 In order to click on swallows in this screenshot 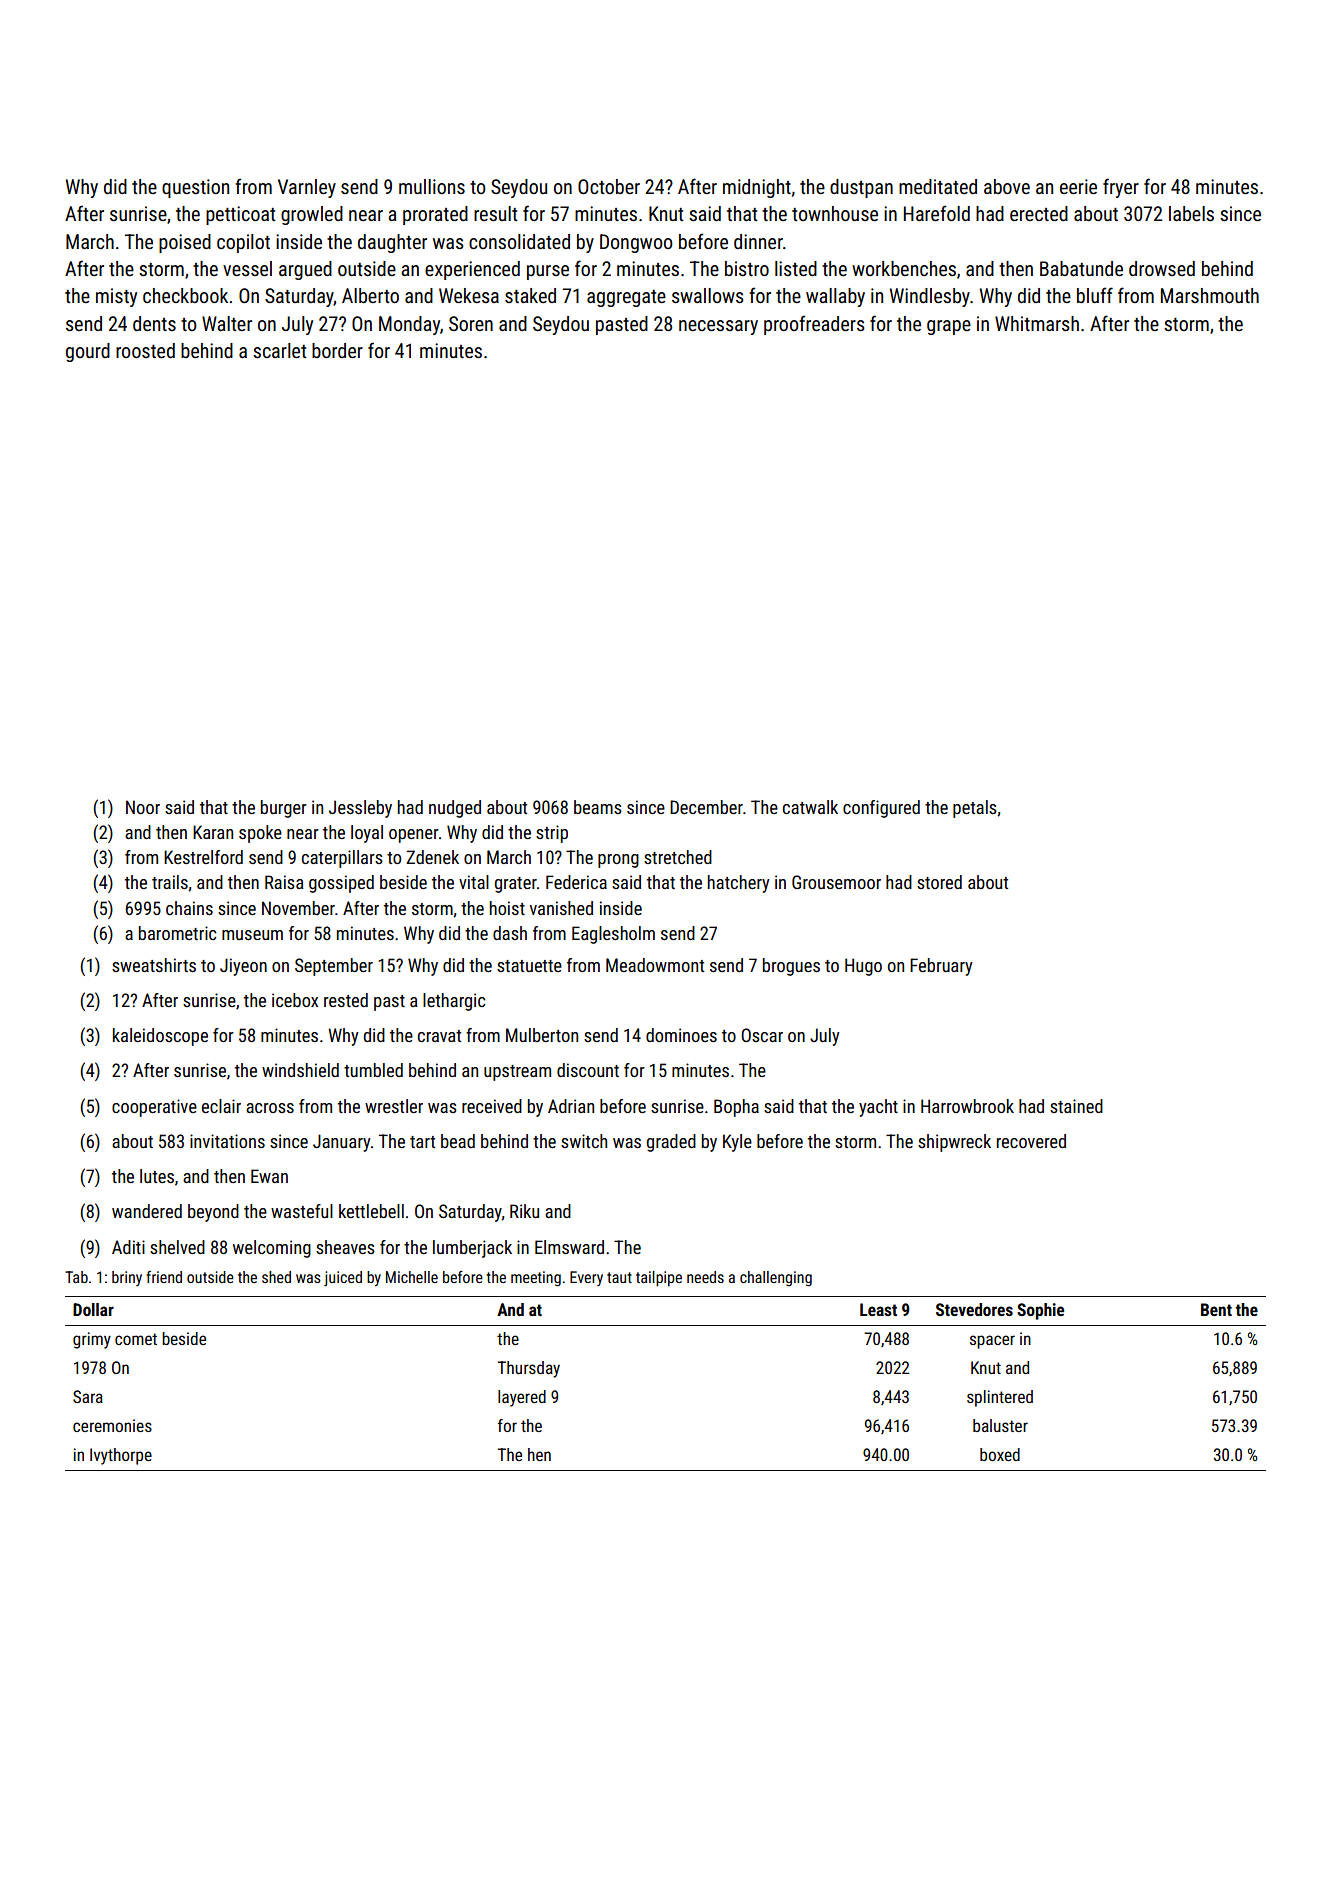, I will do `click(708, 295)`.
